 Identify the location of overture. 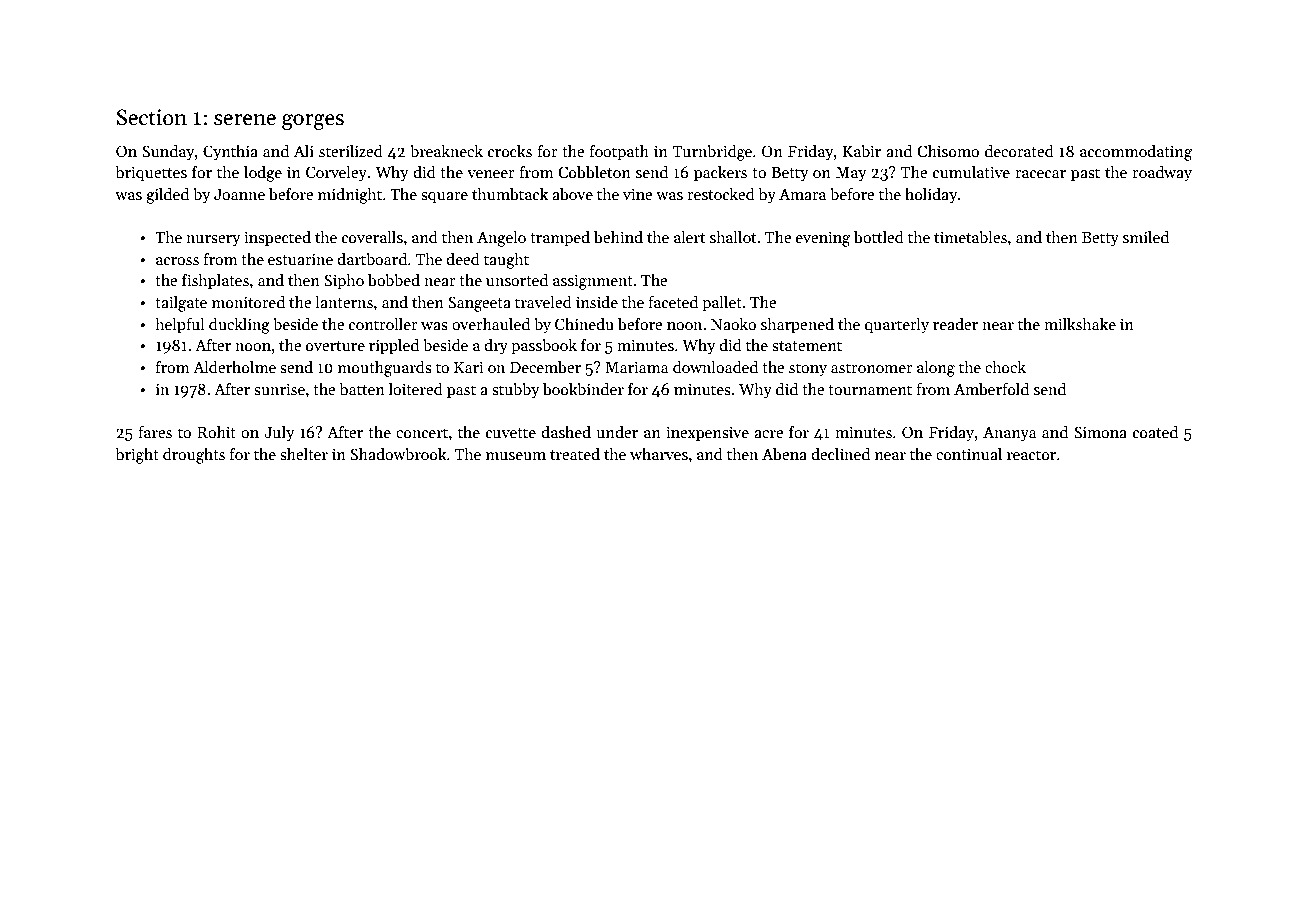
(335, 346).
